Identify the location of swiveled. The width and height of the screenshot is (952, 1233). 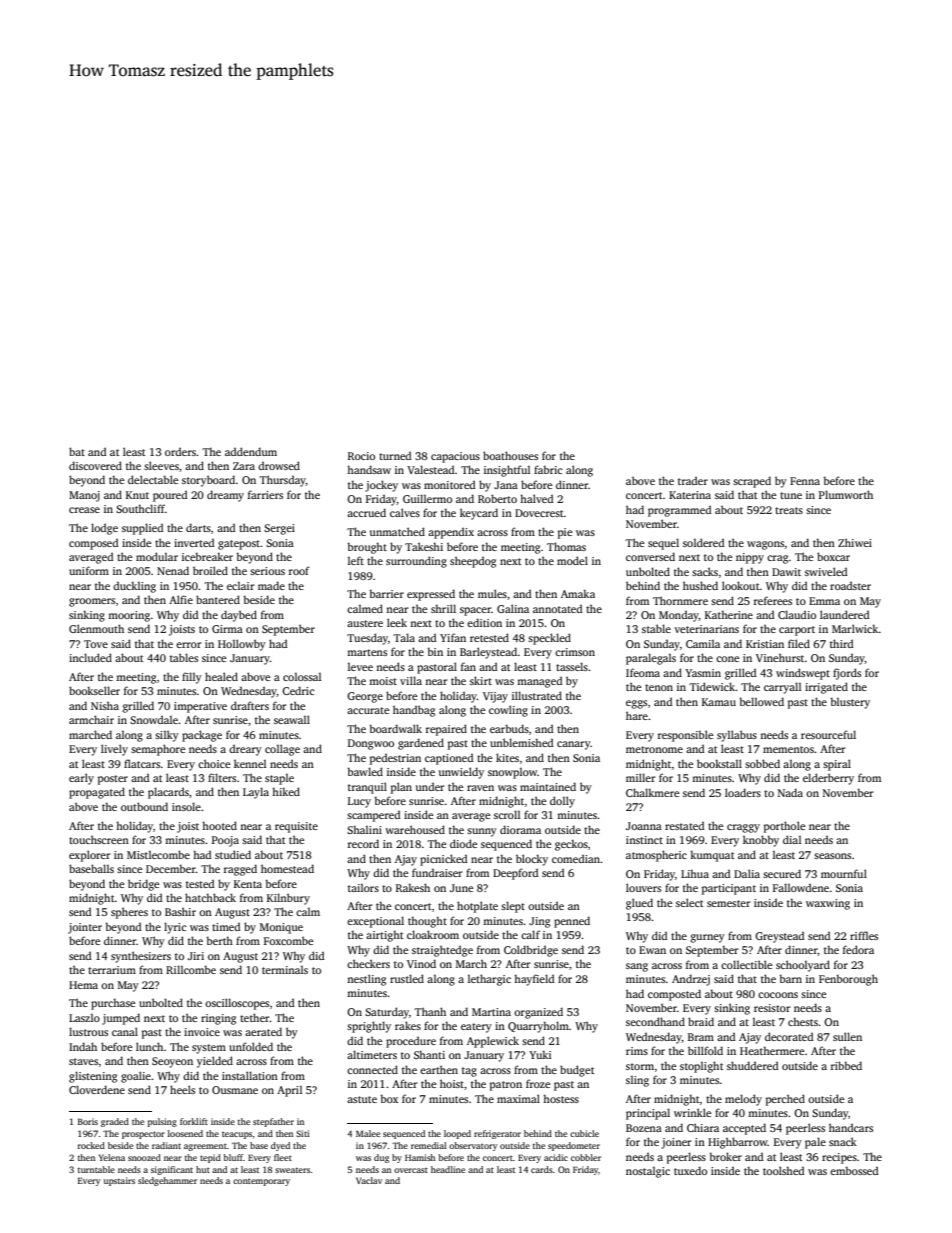
(826, 571).
